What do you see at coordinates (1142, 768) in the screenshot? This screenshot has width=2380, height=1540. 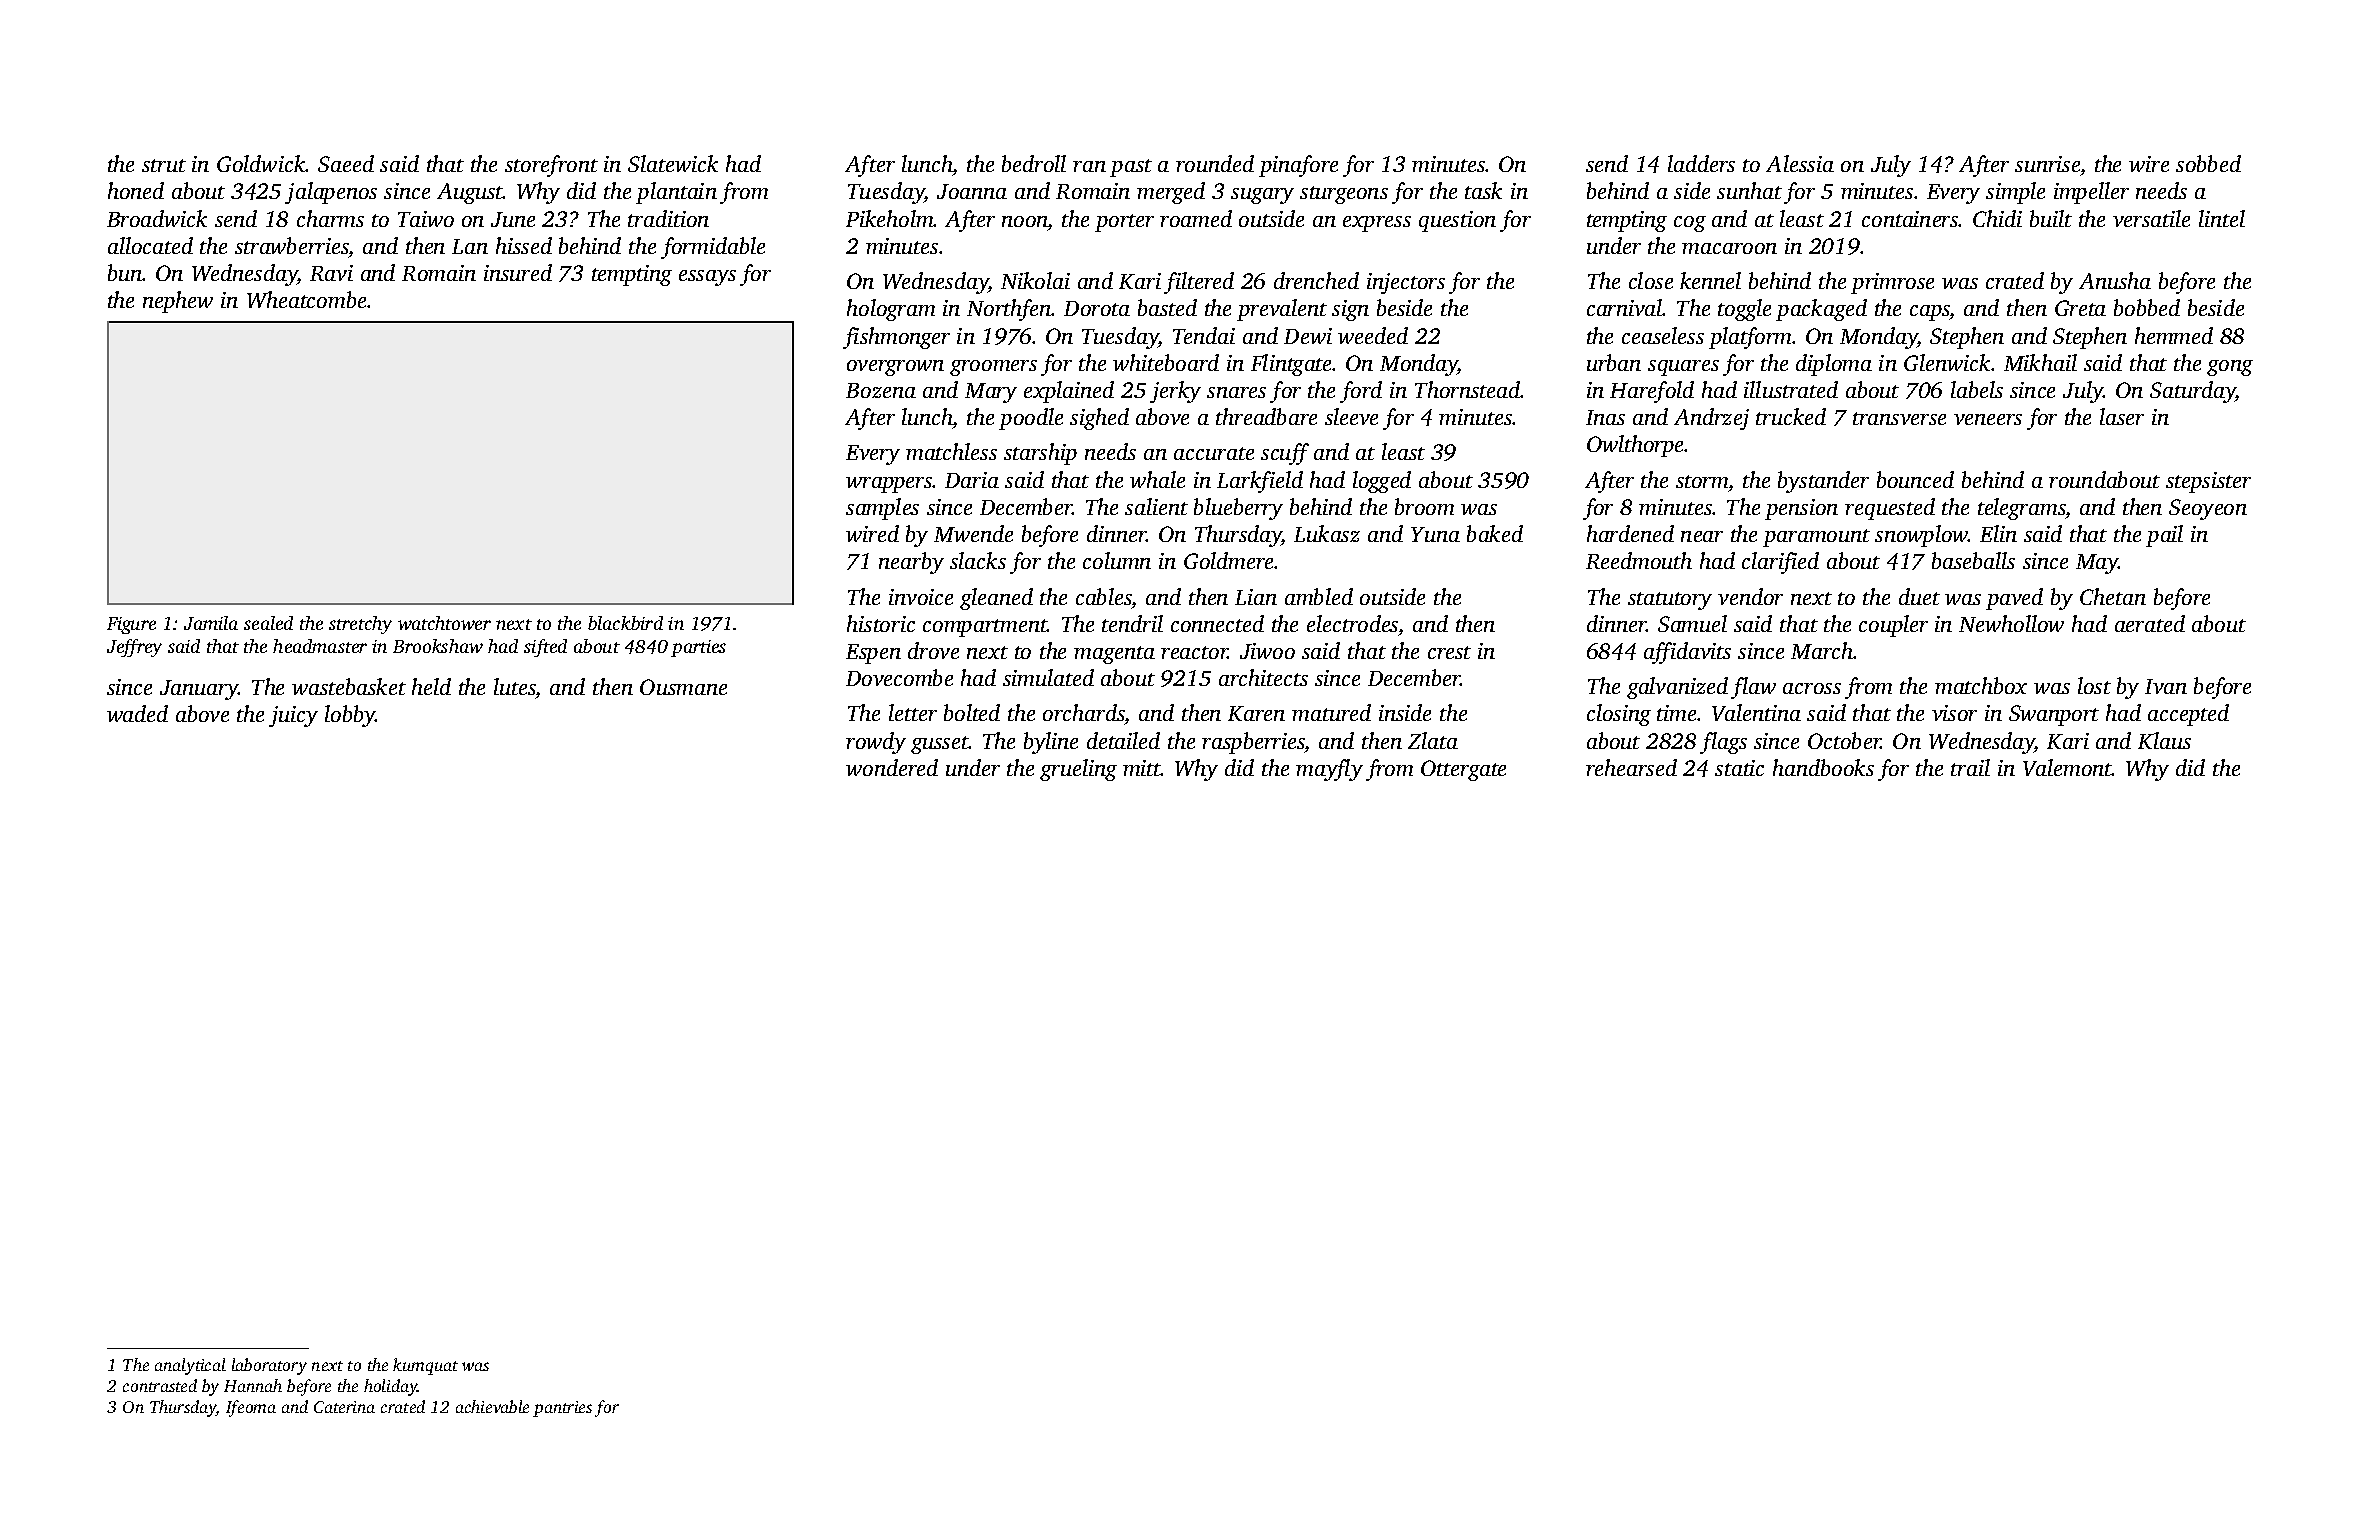 I see `mitt` at bounding box center [1142, 768].
